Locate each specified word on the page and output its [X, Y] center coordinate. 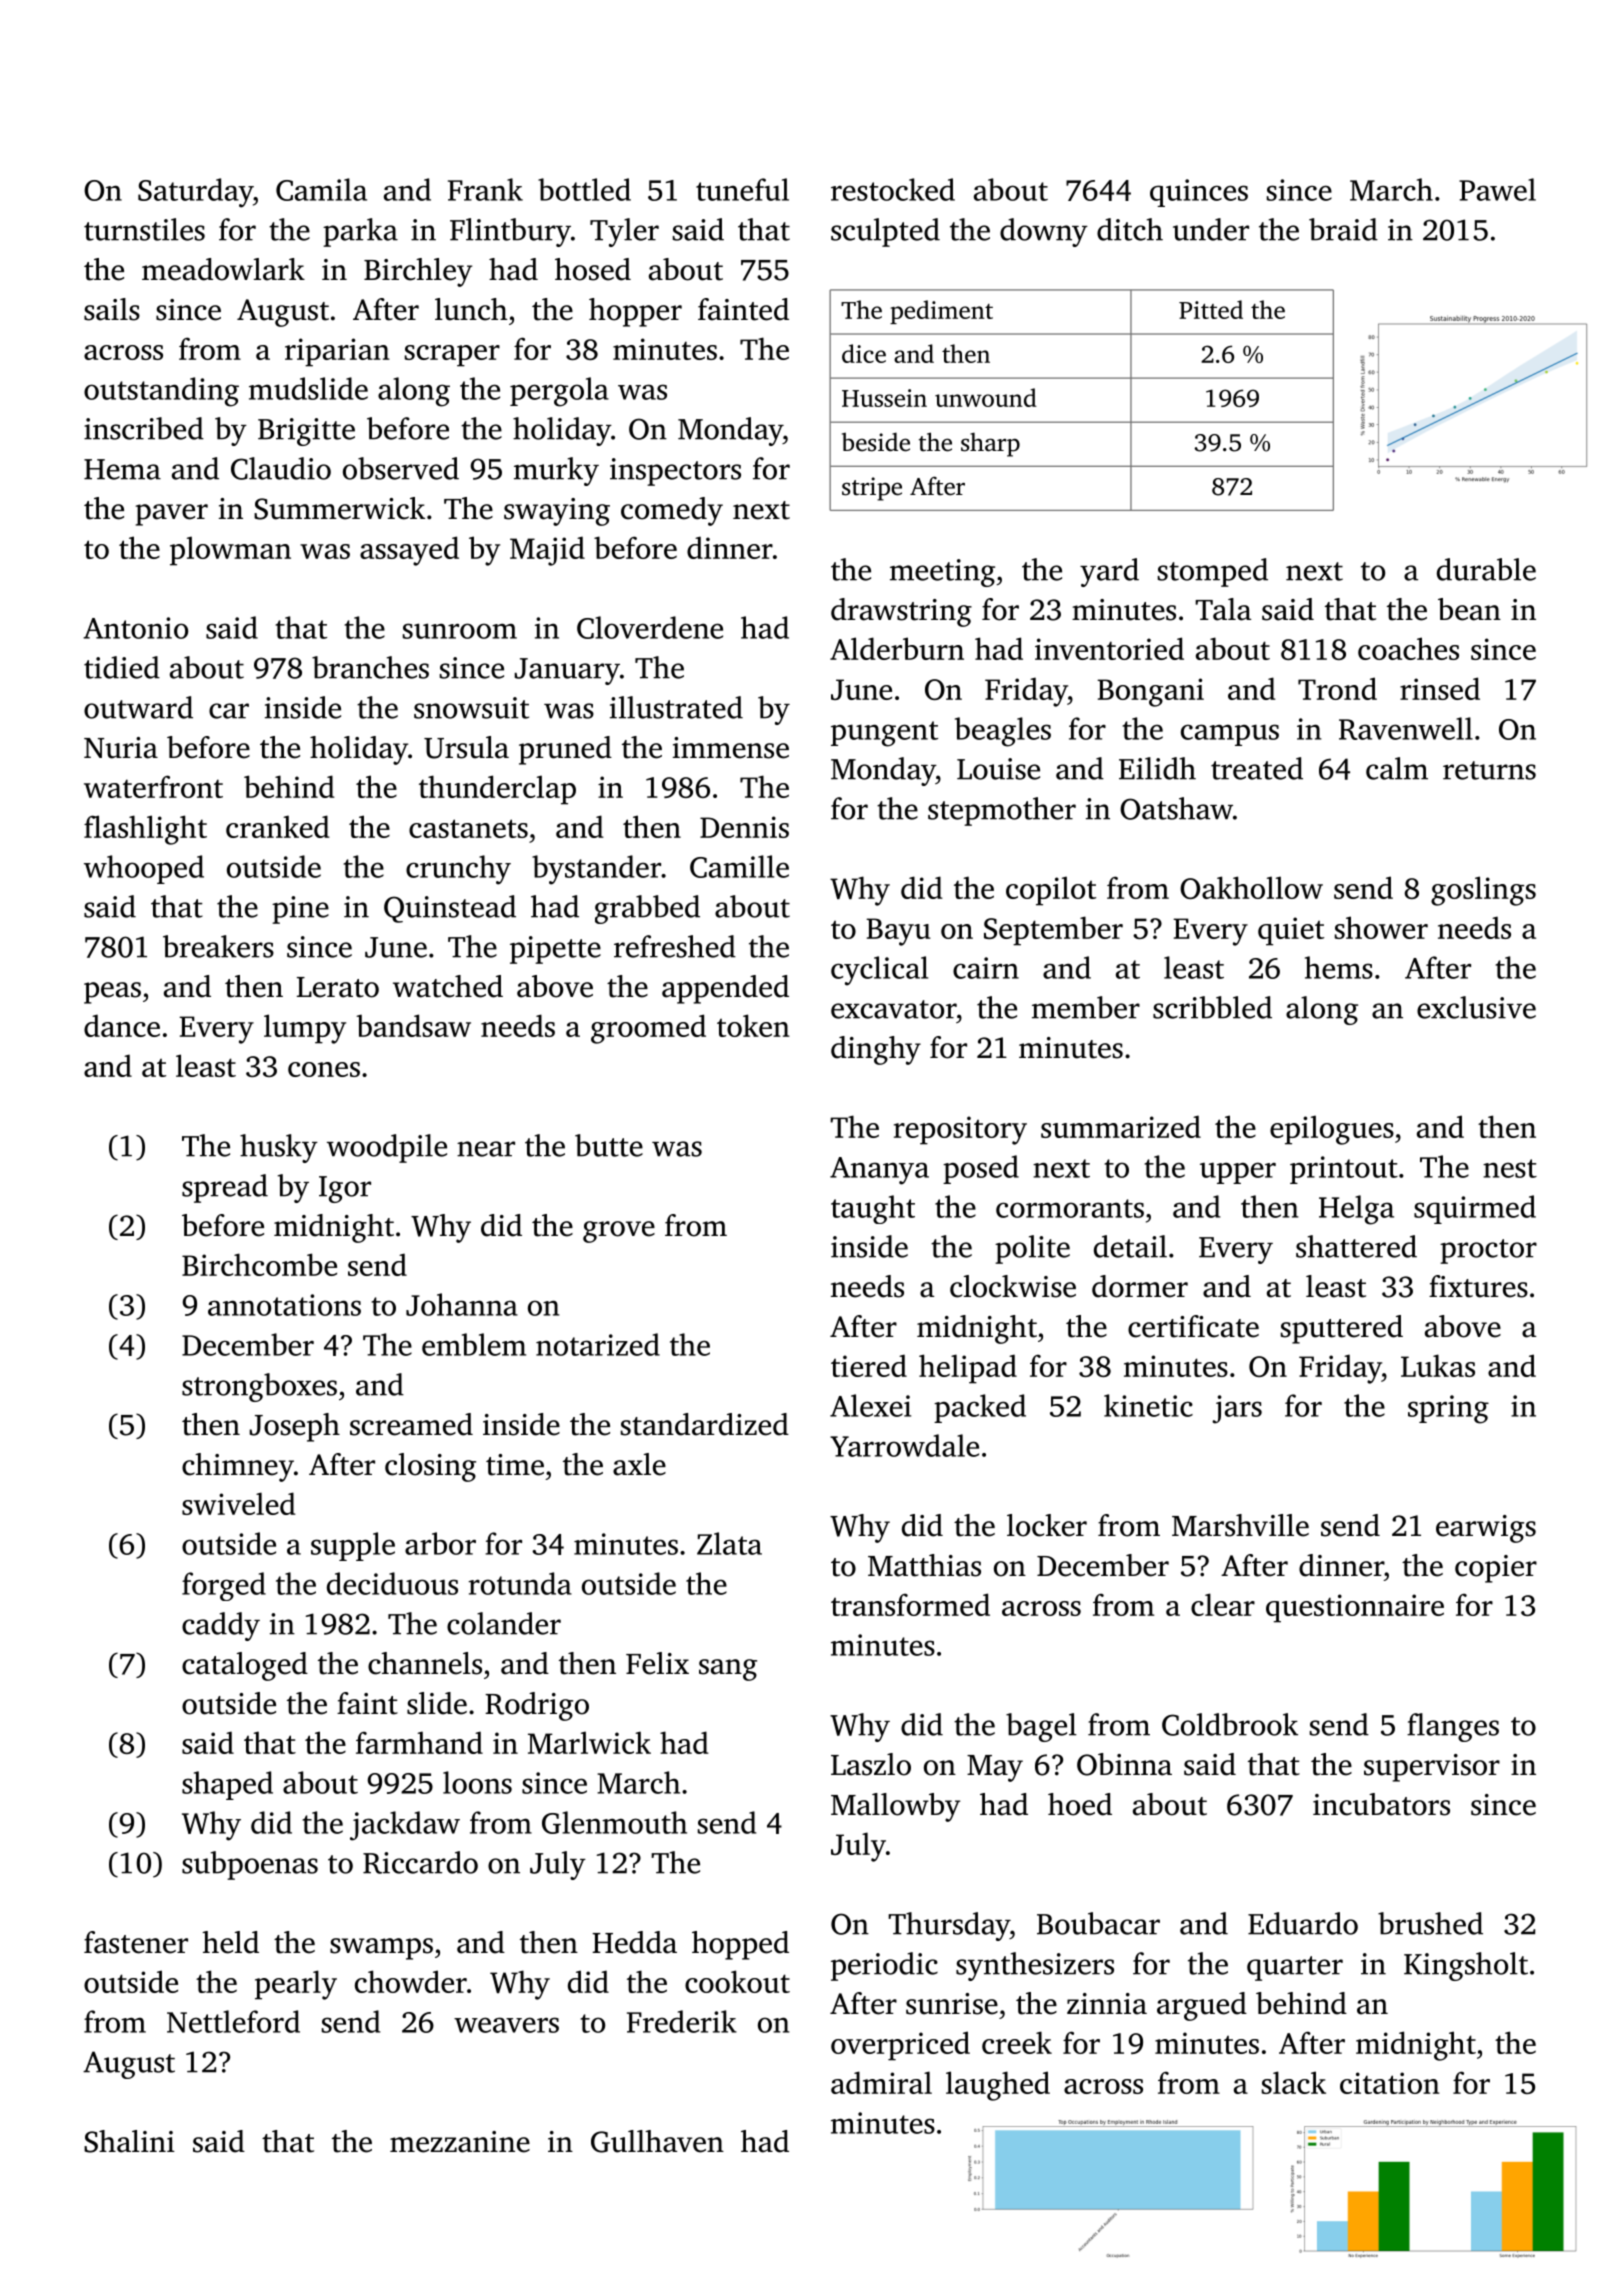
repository [960, 1130]
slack [1294, 2082]
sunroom [460, 631]
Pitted [1211, 309]
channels [425, 1663]
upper [1238, 1173]
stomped [1213, 572]
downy [1044, 232]
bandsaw [413, 1025]
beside [876, 442]
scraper [452, 356]
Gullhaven [657, 2141]
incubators [1381, 1804]
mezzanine [460, 2142]
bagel [1041, 1727]
